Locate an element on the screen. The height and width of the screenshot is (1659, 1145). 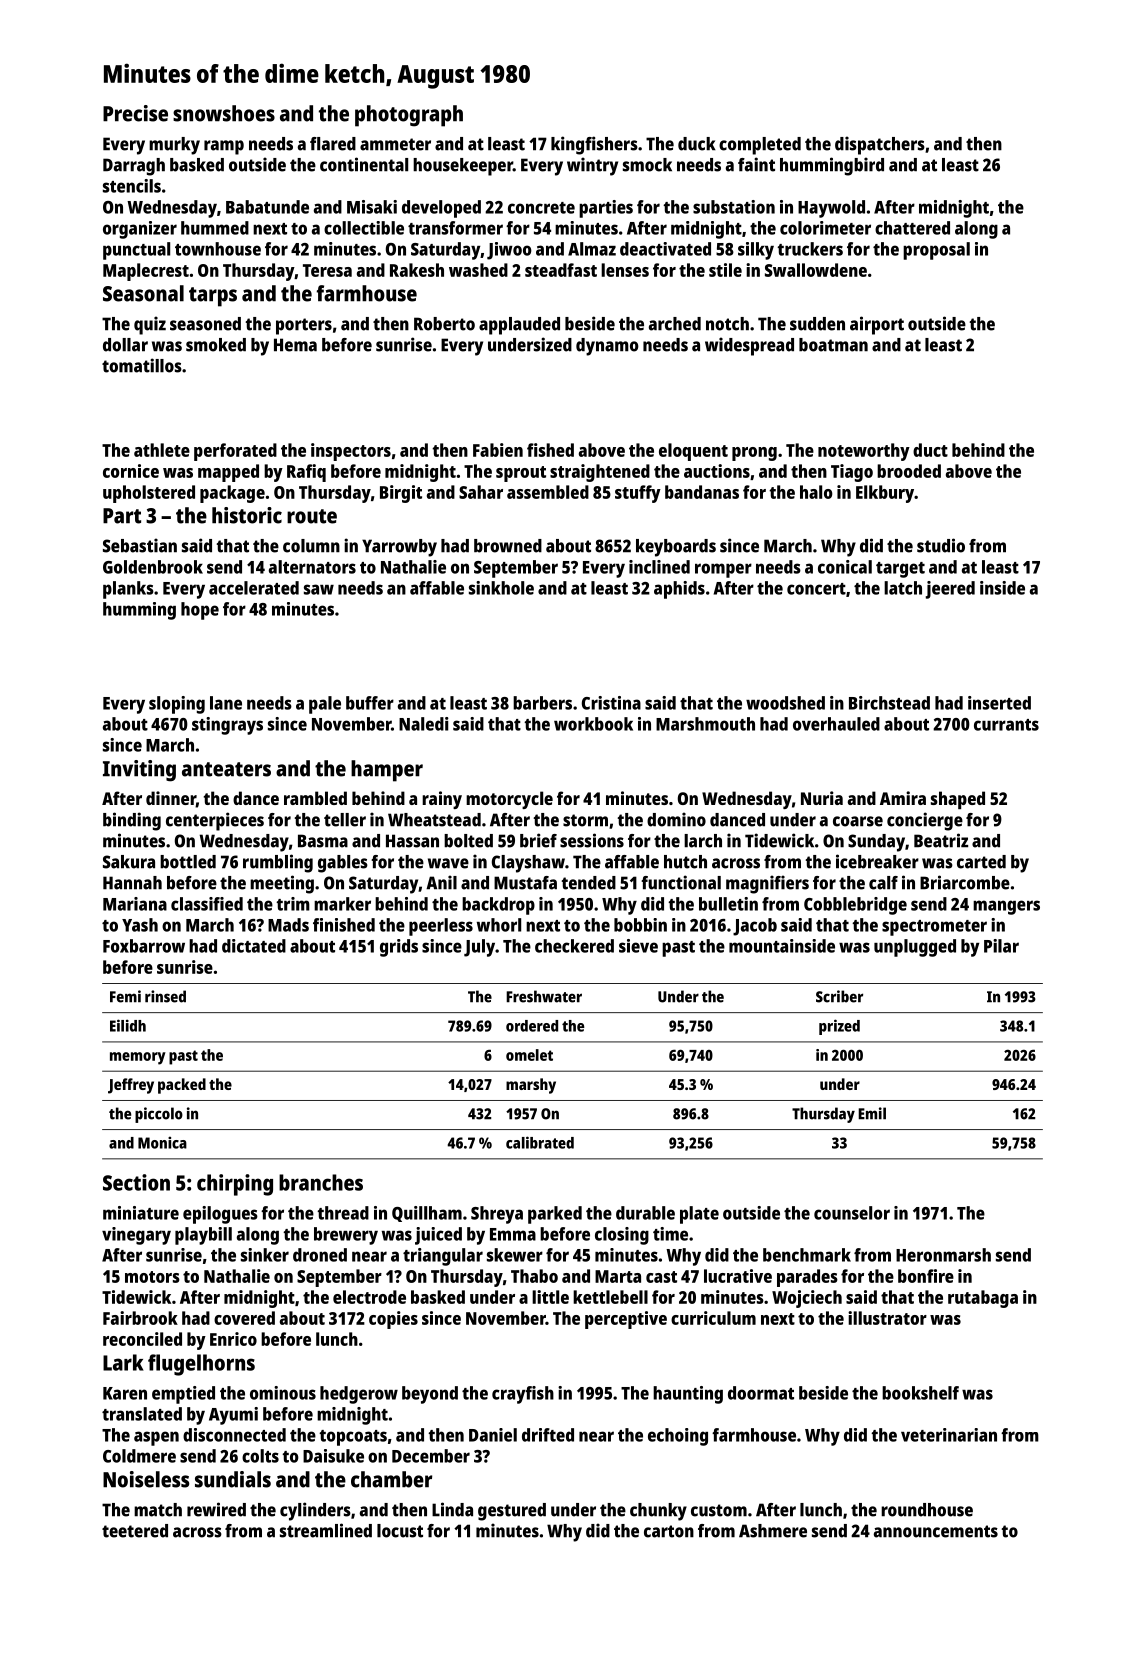
currants is located at coordinates (1006, 725).
